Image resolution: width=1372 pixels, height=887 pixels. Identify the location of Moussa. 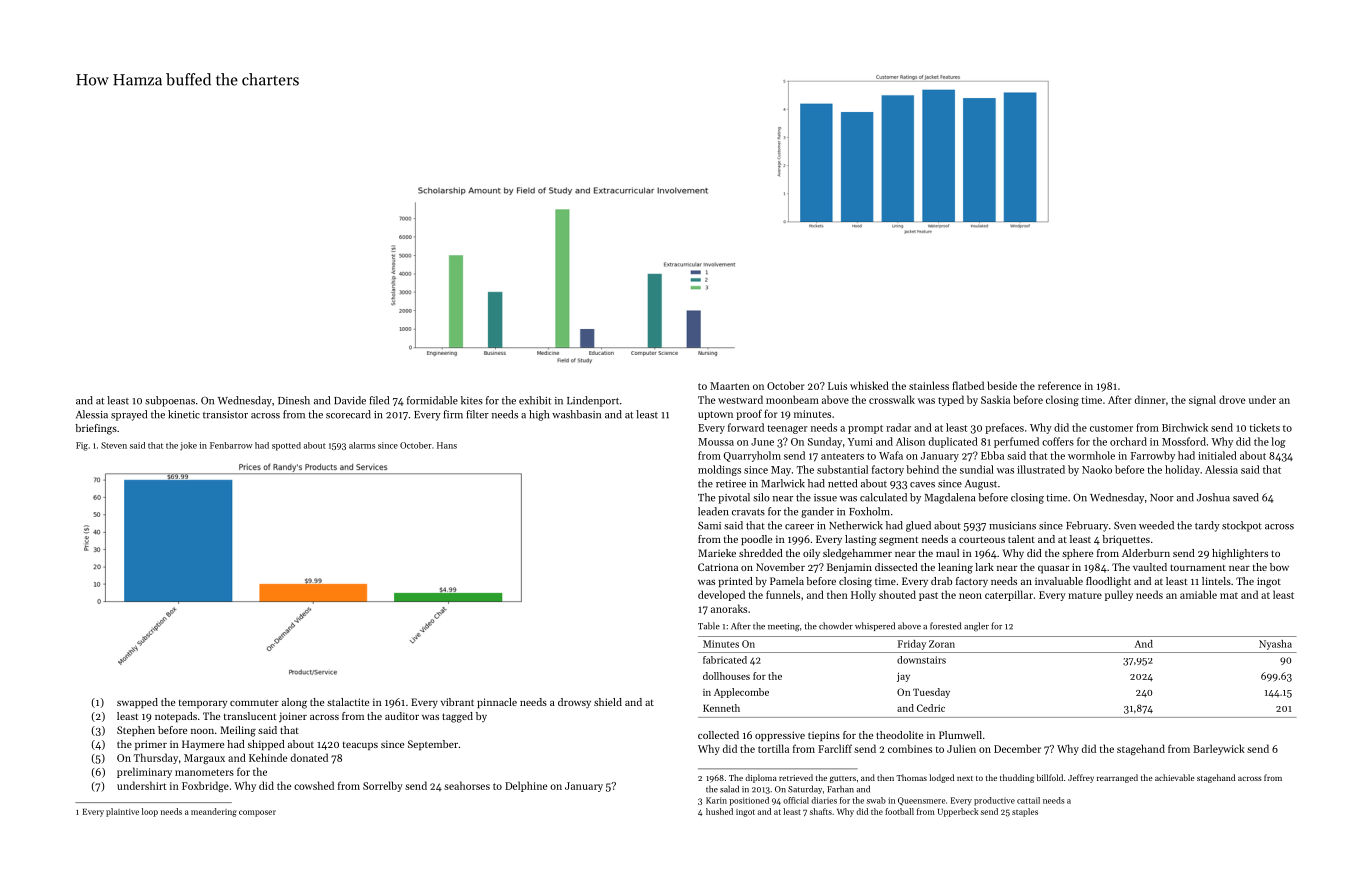
(716, 442).
